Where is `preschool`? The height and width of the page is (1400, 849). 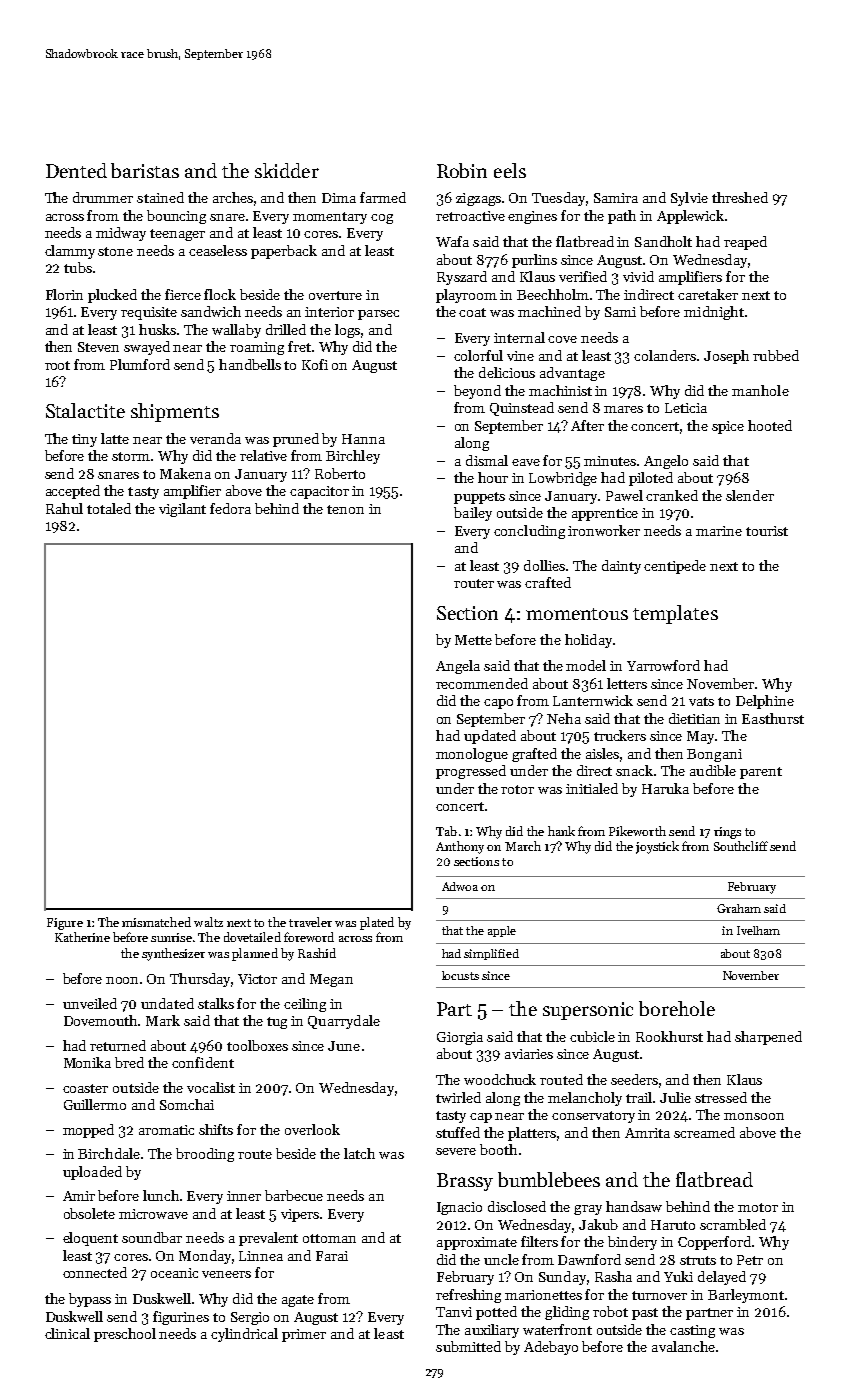
preschool is located at coordinates (125, 1335).
